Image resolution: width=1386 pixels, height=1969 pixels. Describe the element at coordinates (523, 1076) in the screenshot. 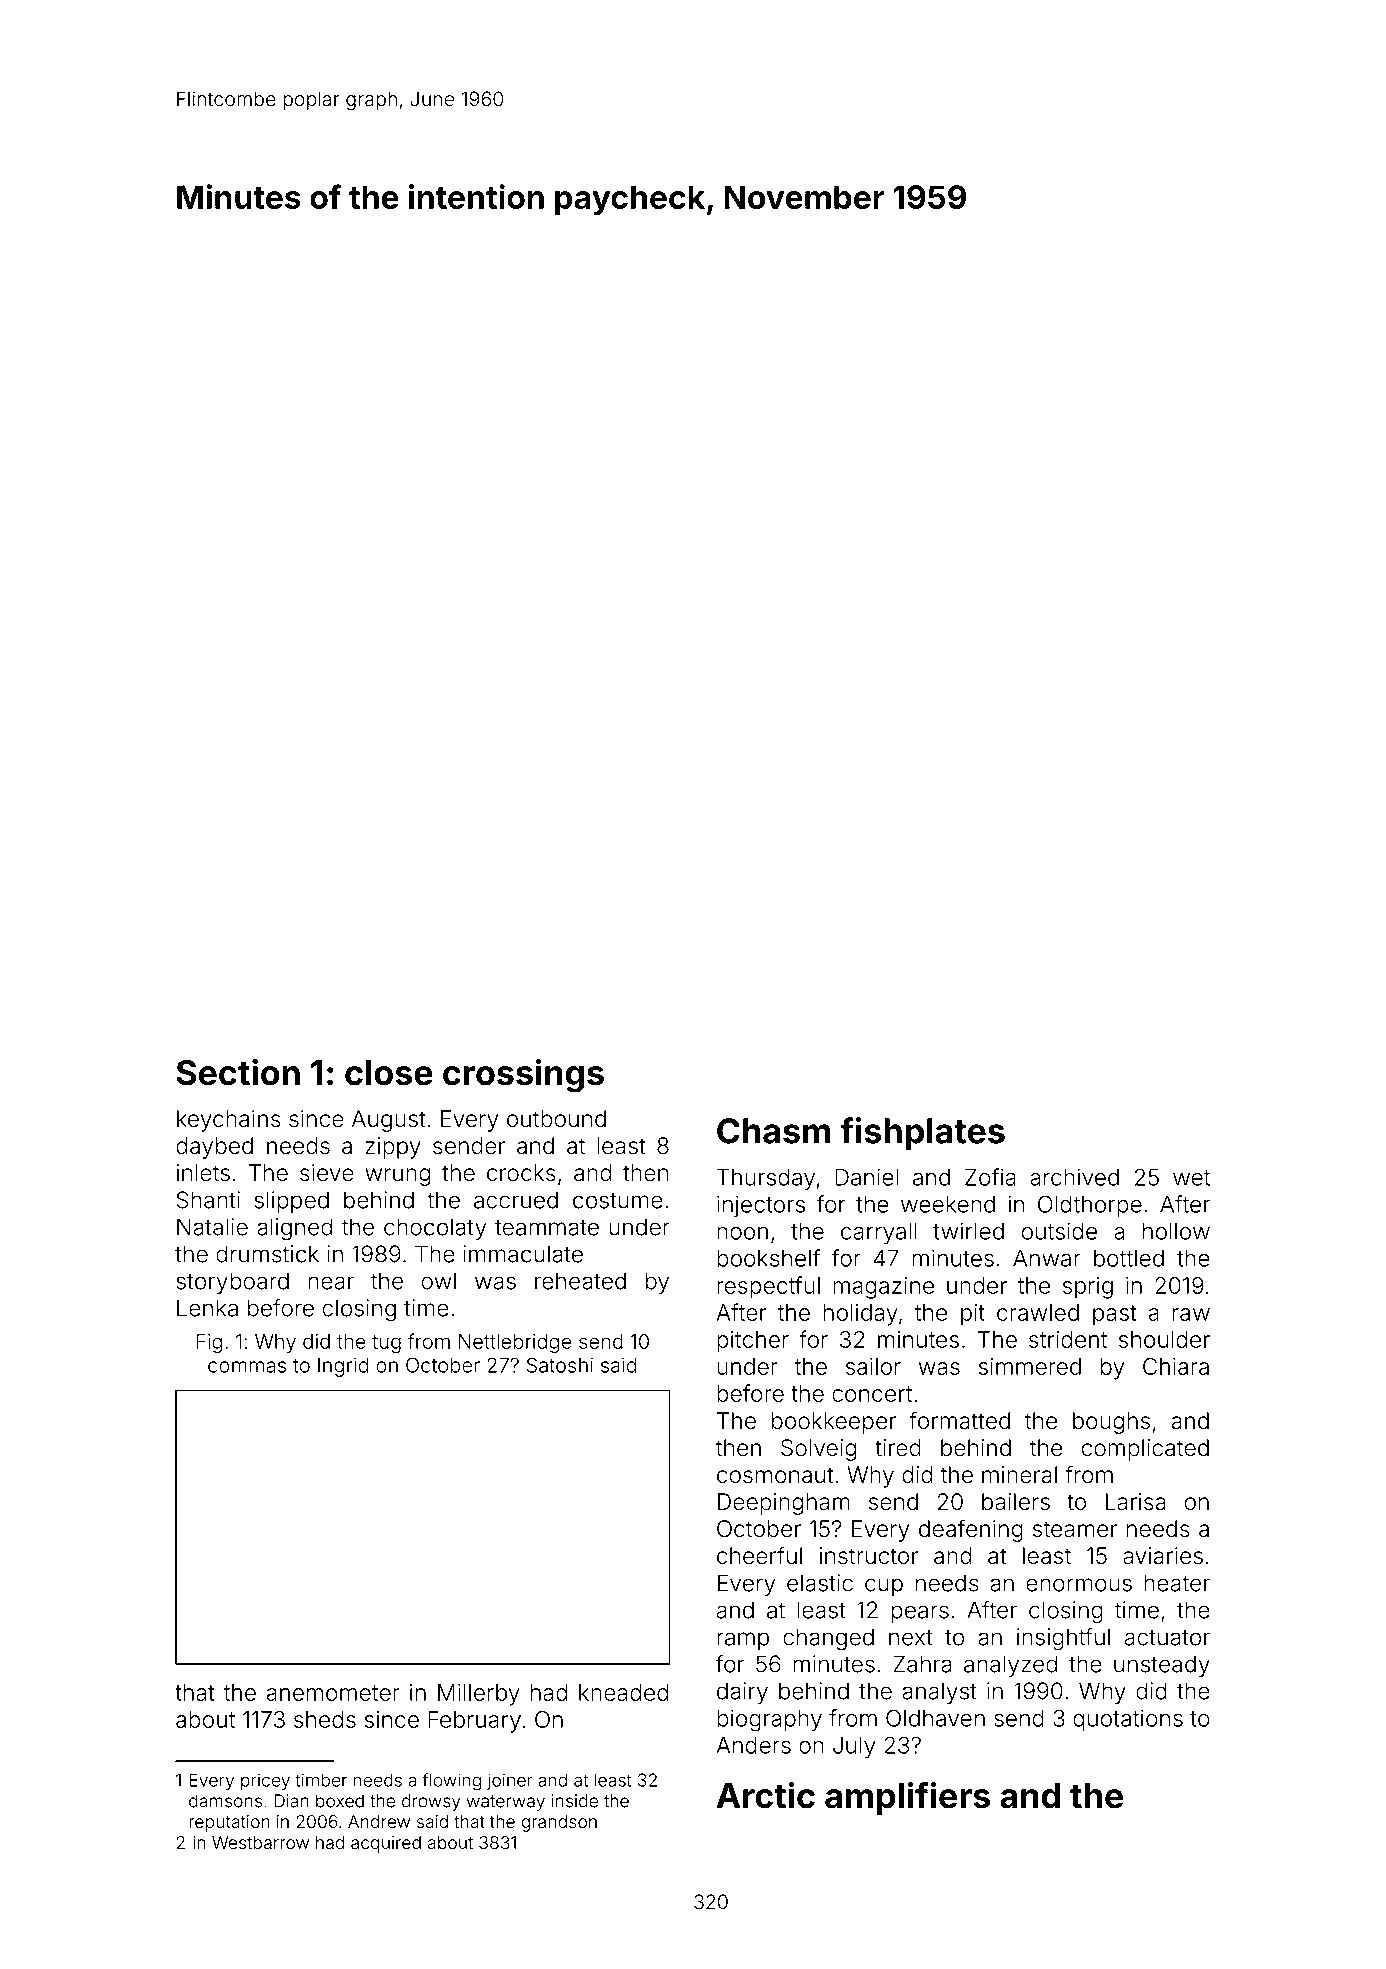

I see `crossings` at that location.
